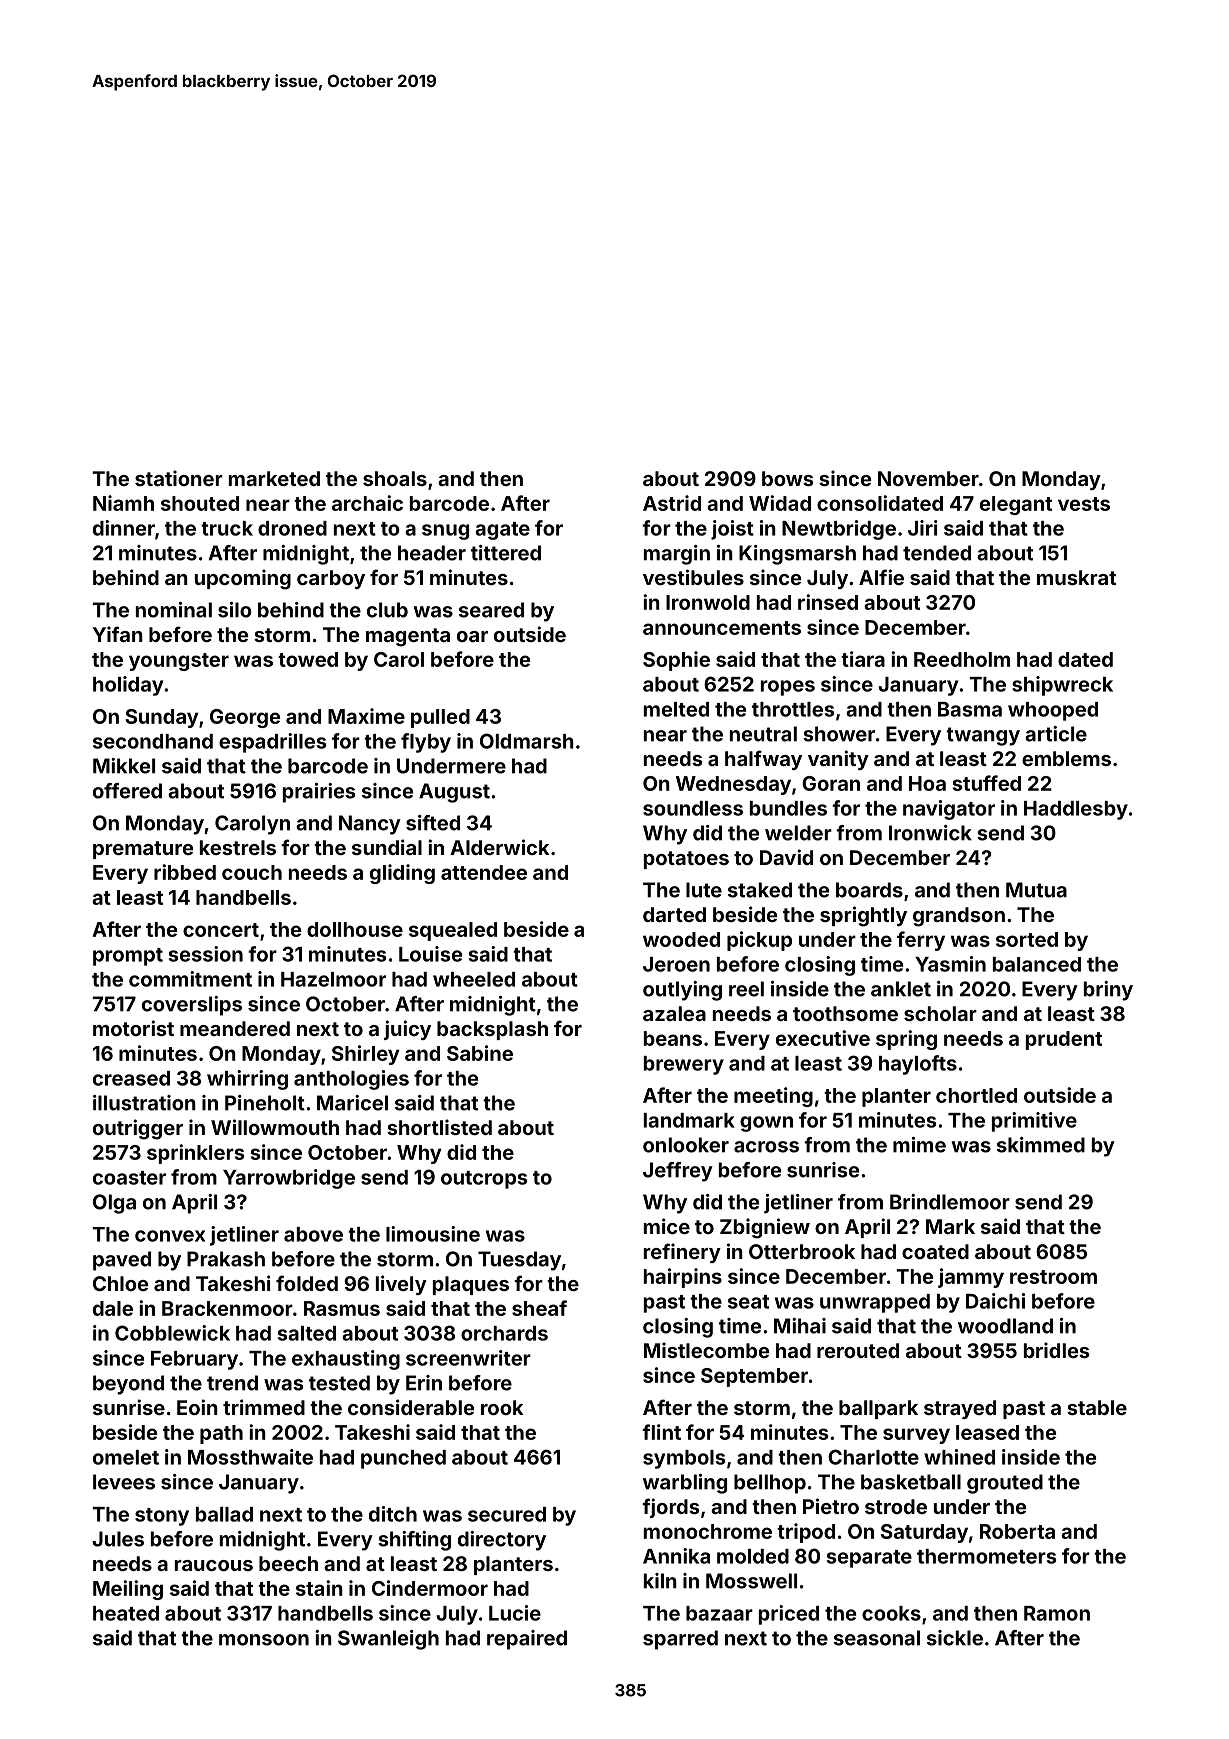  What do you see at coordinates (224, 1514) in the page?
I see `ballad` at bounding box center [224, 1514].
